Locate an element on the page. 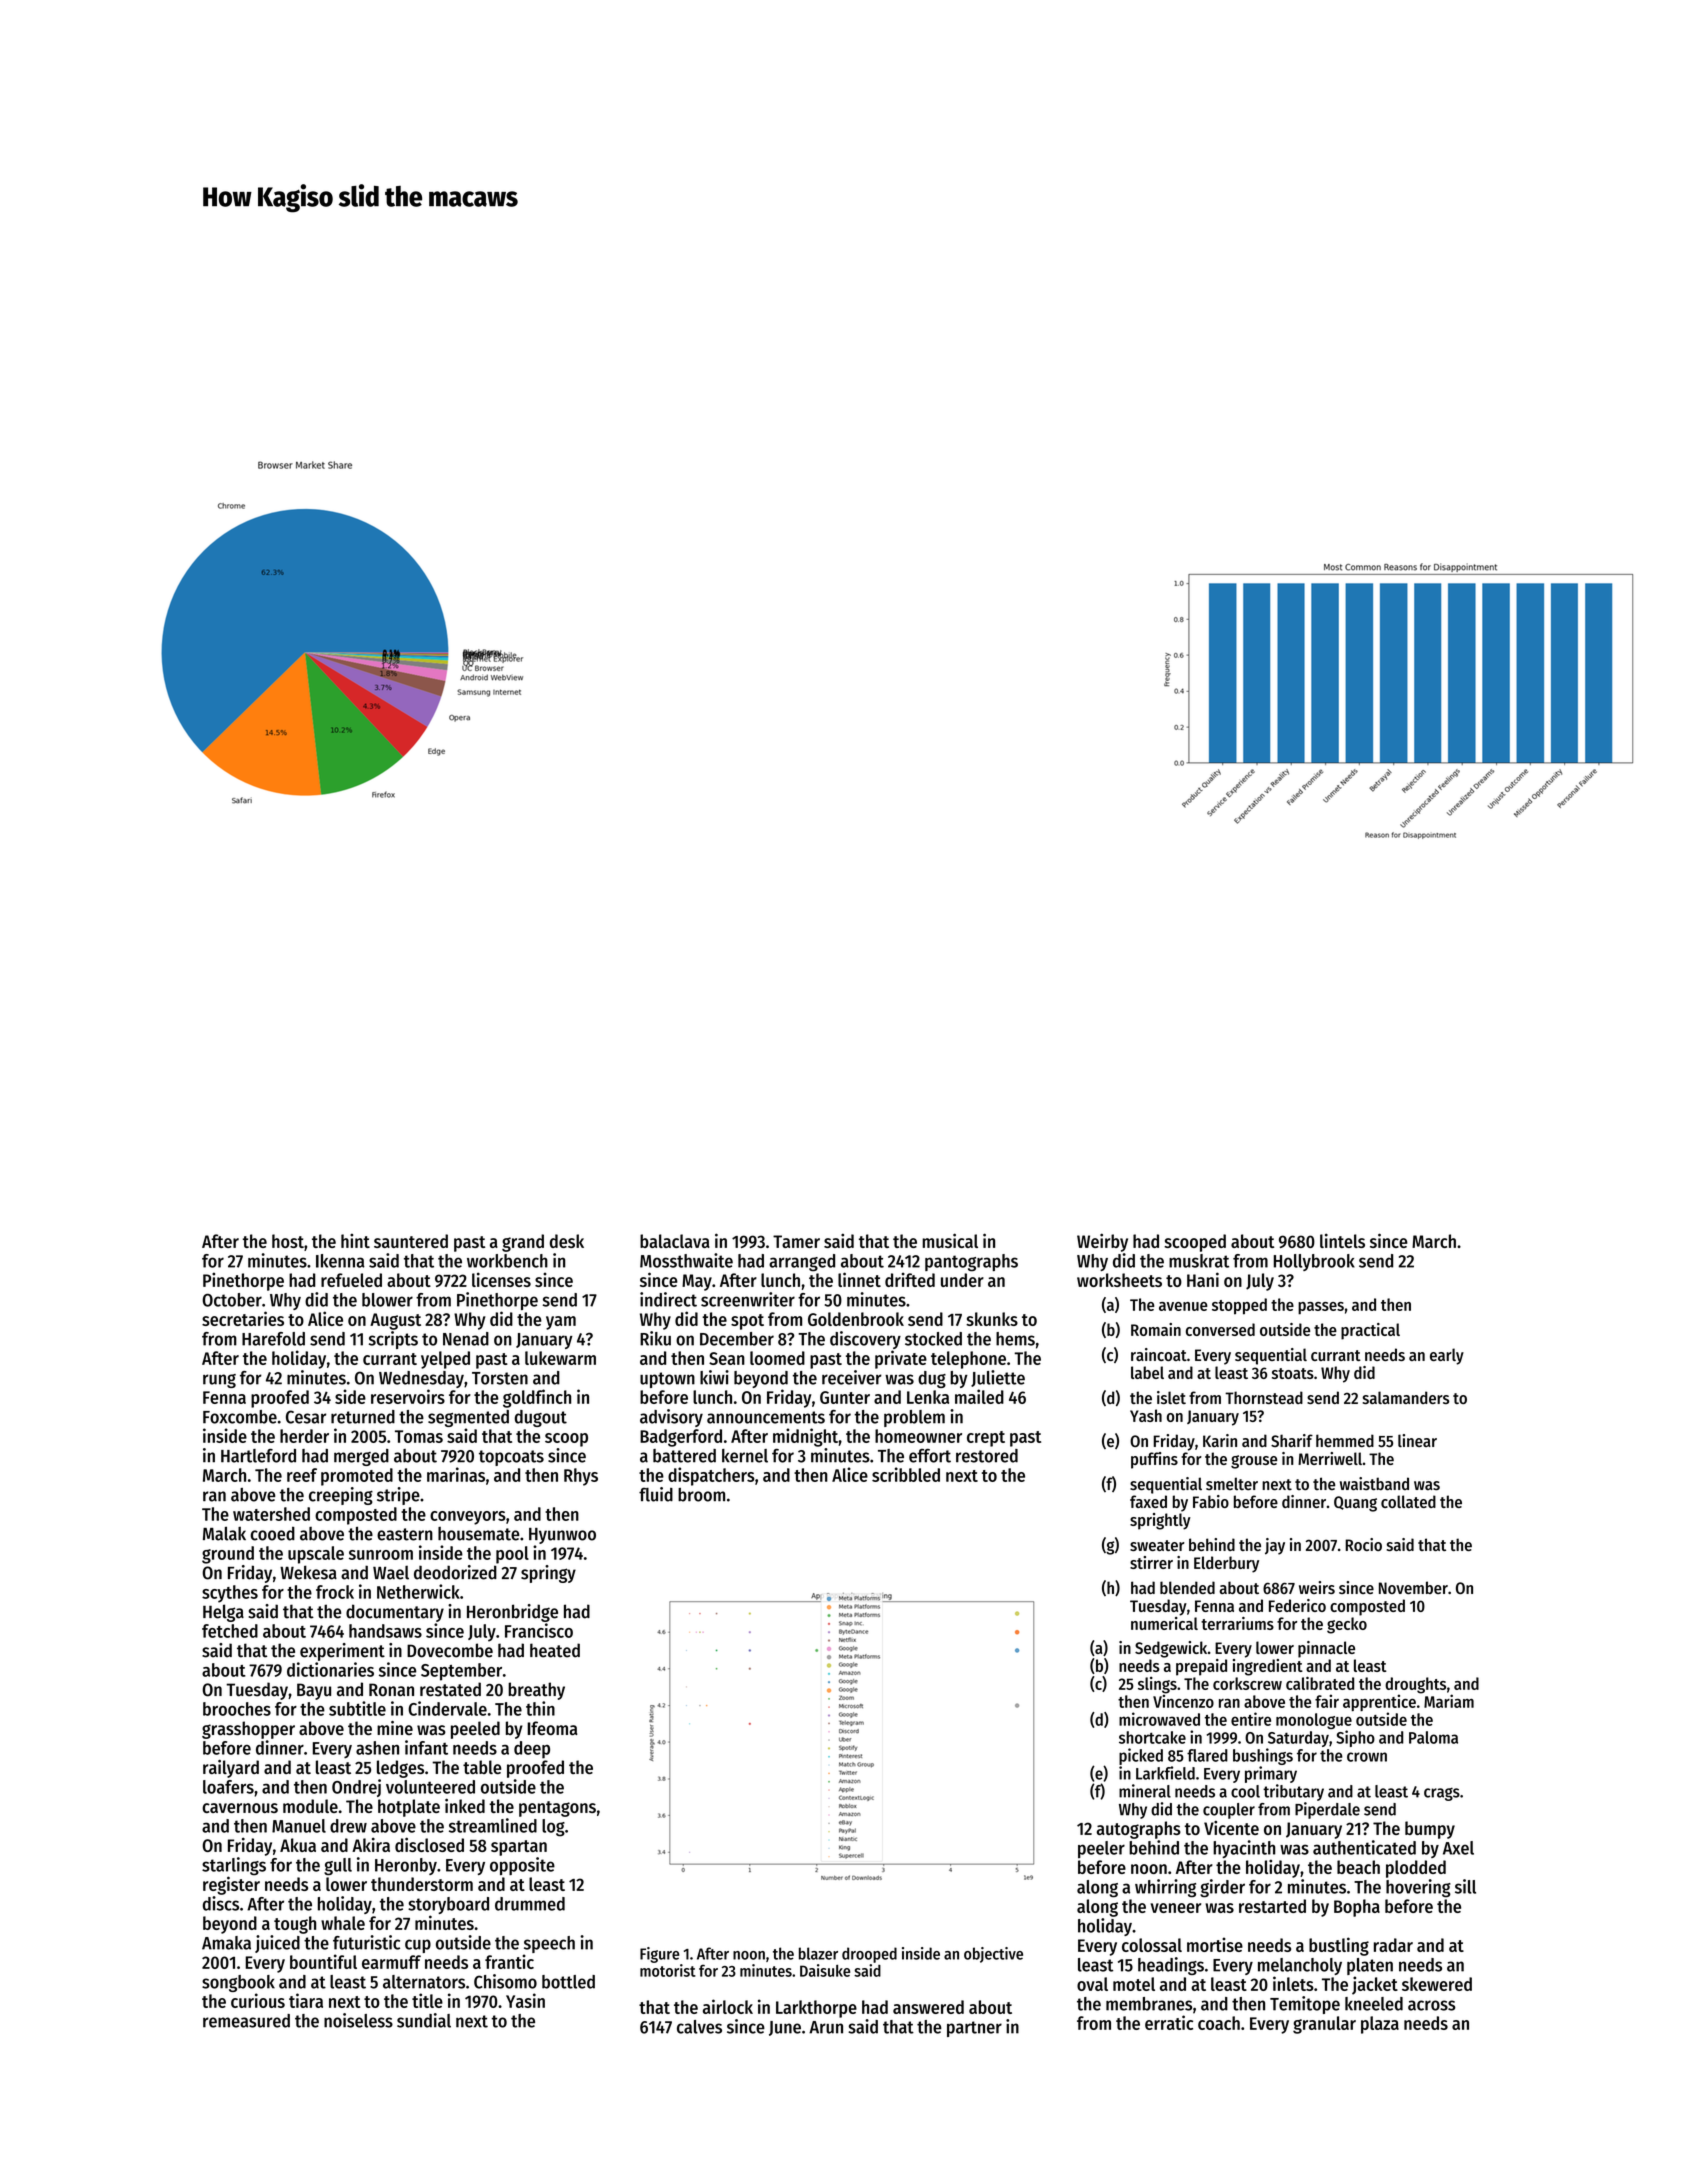 The width and height of the page is (1683, 2178). juiced is located at coordinates (277, 1944).
